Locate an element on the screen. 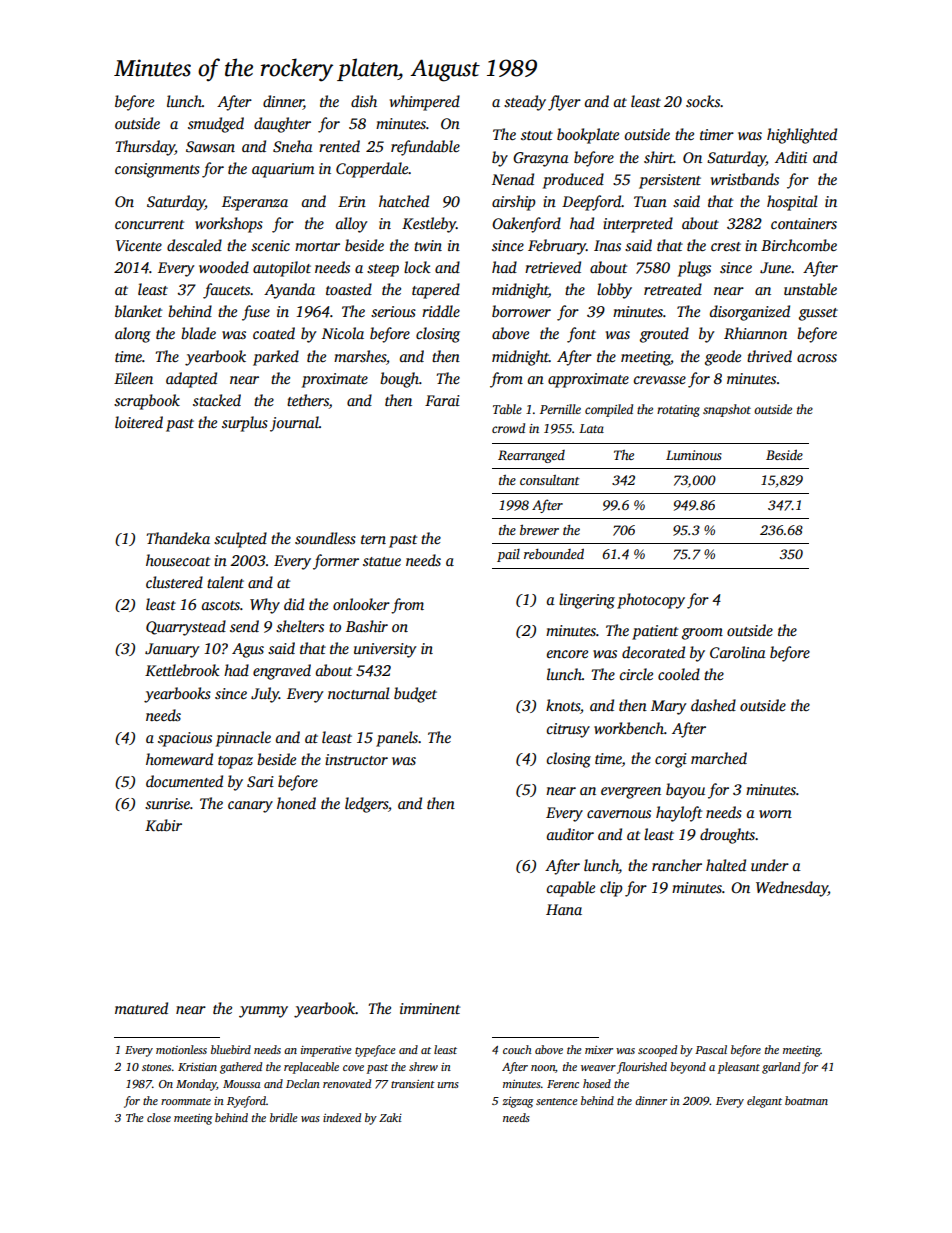 Image resolution: width=952 pixels, height=1233 pixels. couch is located at coordinates (517, 1049).
